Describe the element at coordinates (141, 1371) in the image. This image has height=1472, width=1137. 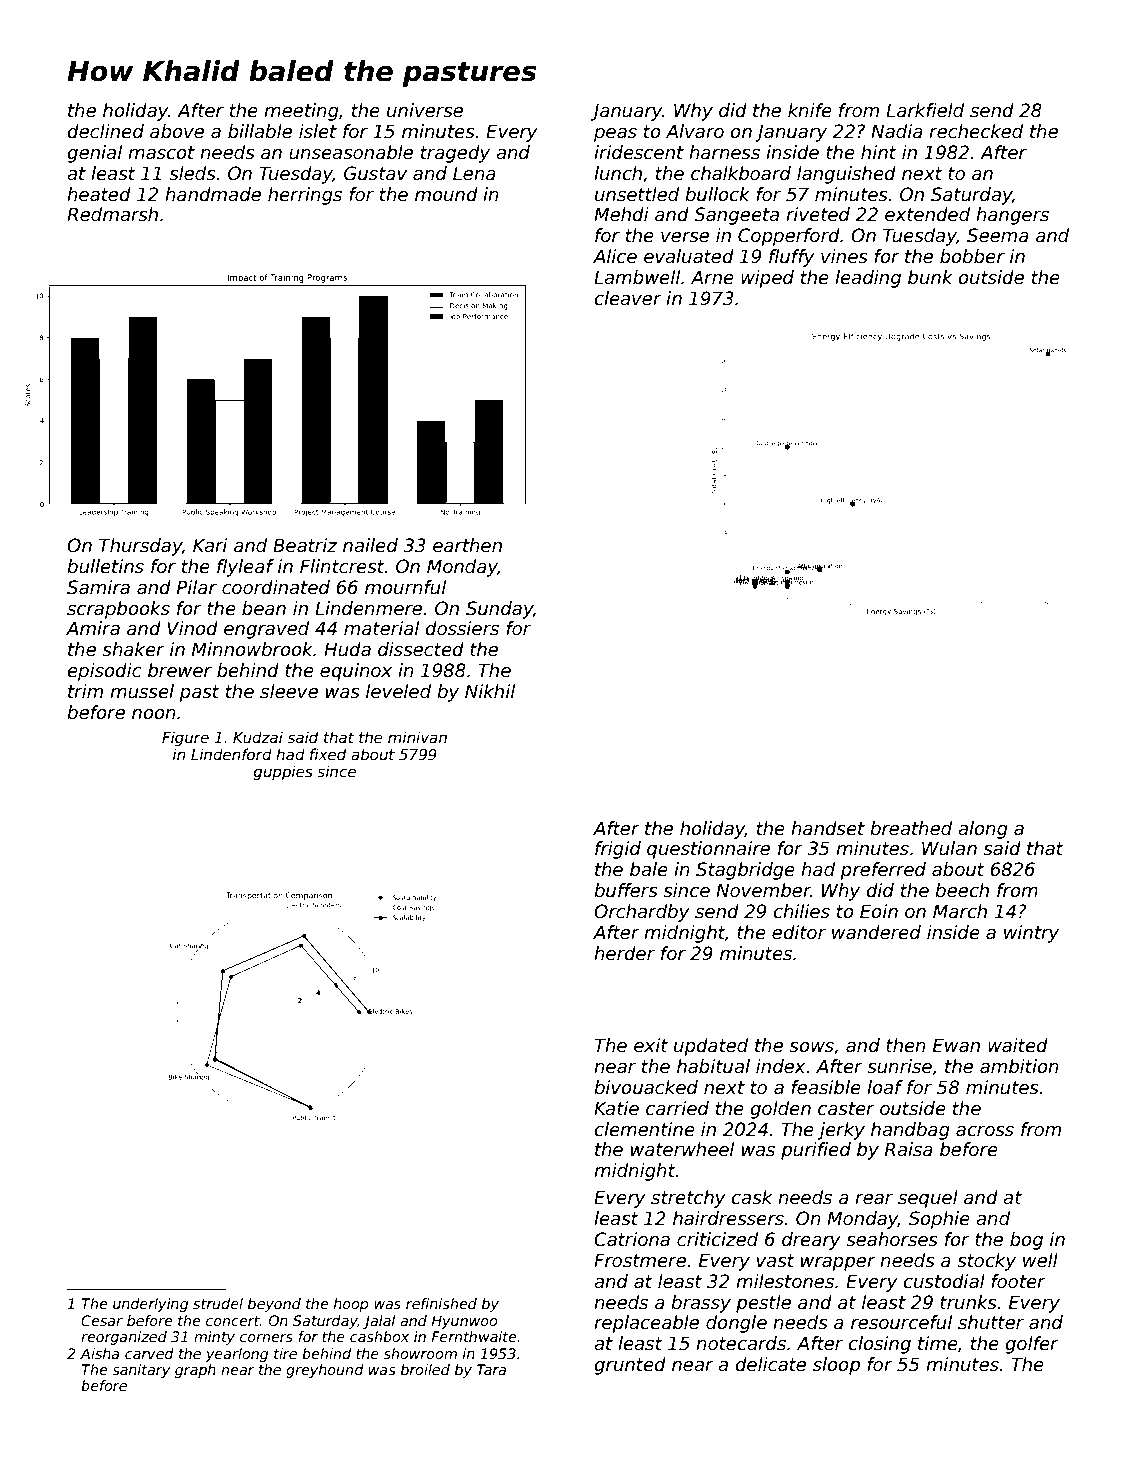
I see `sanitary` at that location.
